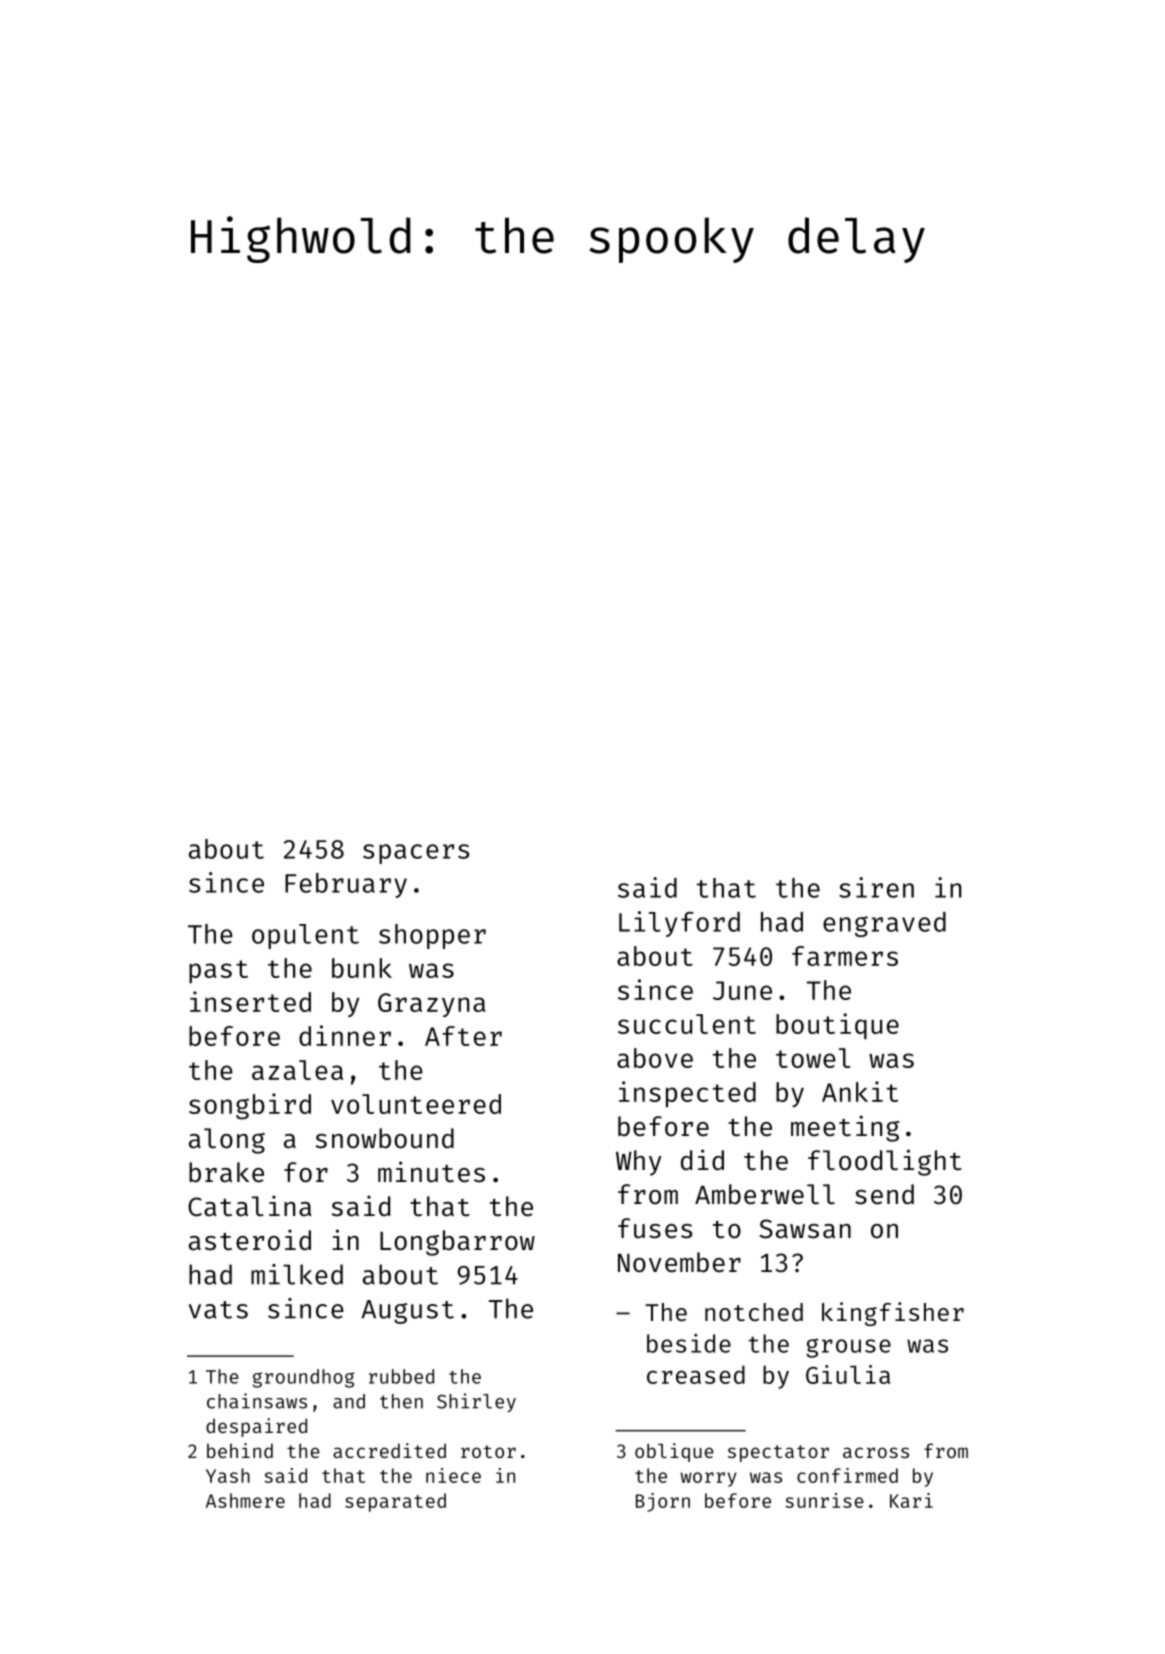 The image size is (1165, 1654). I want to click on Lilyford, so click(679, 924).
